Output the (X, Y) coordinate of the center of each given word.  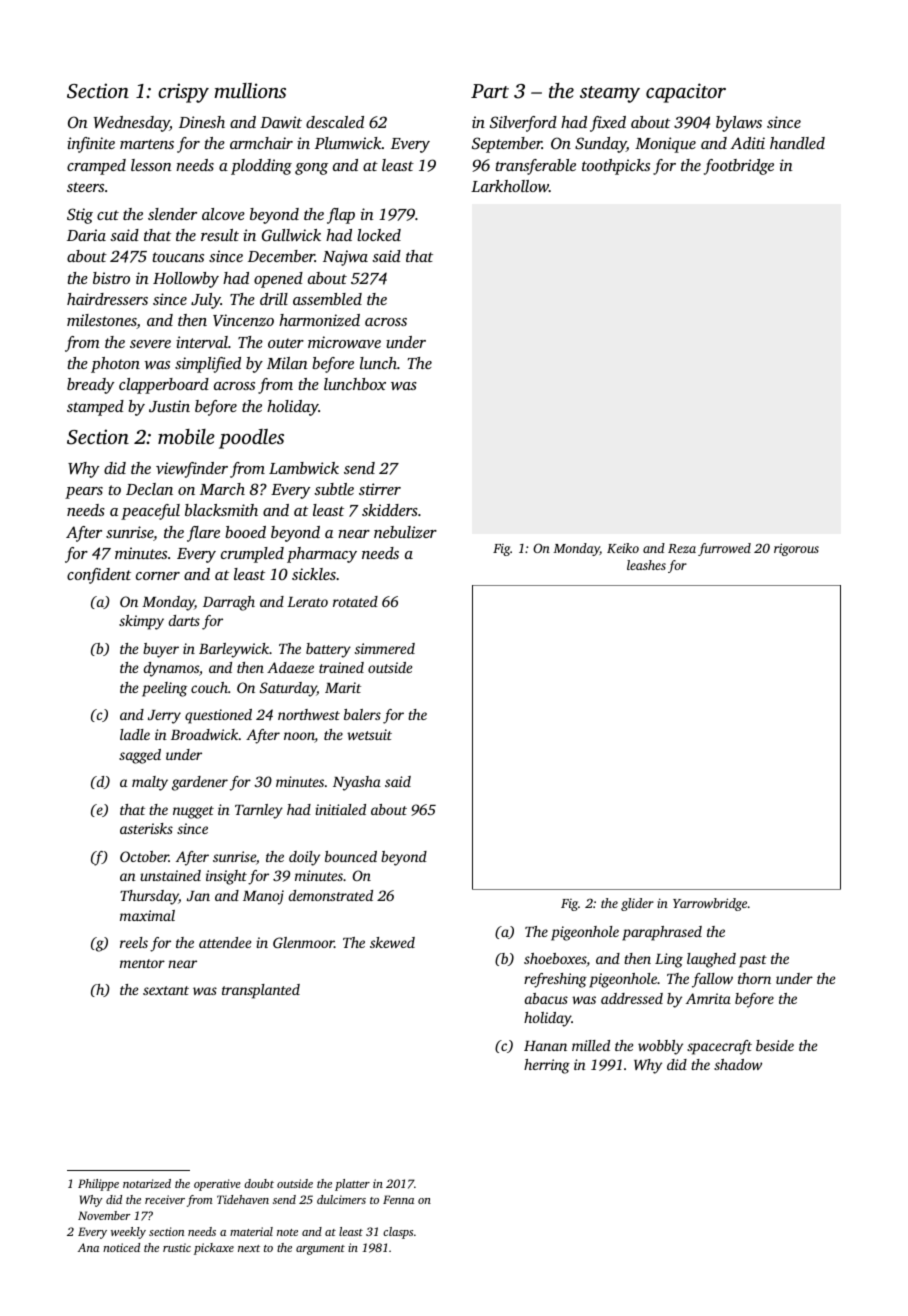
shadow (738, 1064)
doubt (259, 1183)
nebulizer (405, 532)
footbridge (739, 167)
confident (99, 576)
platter (352, 1185)
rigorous (796, 549)
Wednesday (132, 124)
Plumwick (348, 143)
